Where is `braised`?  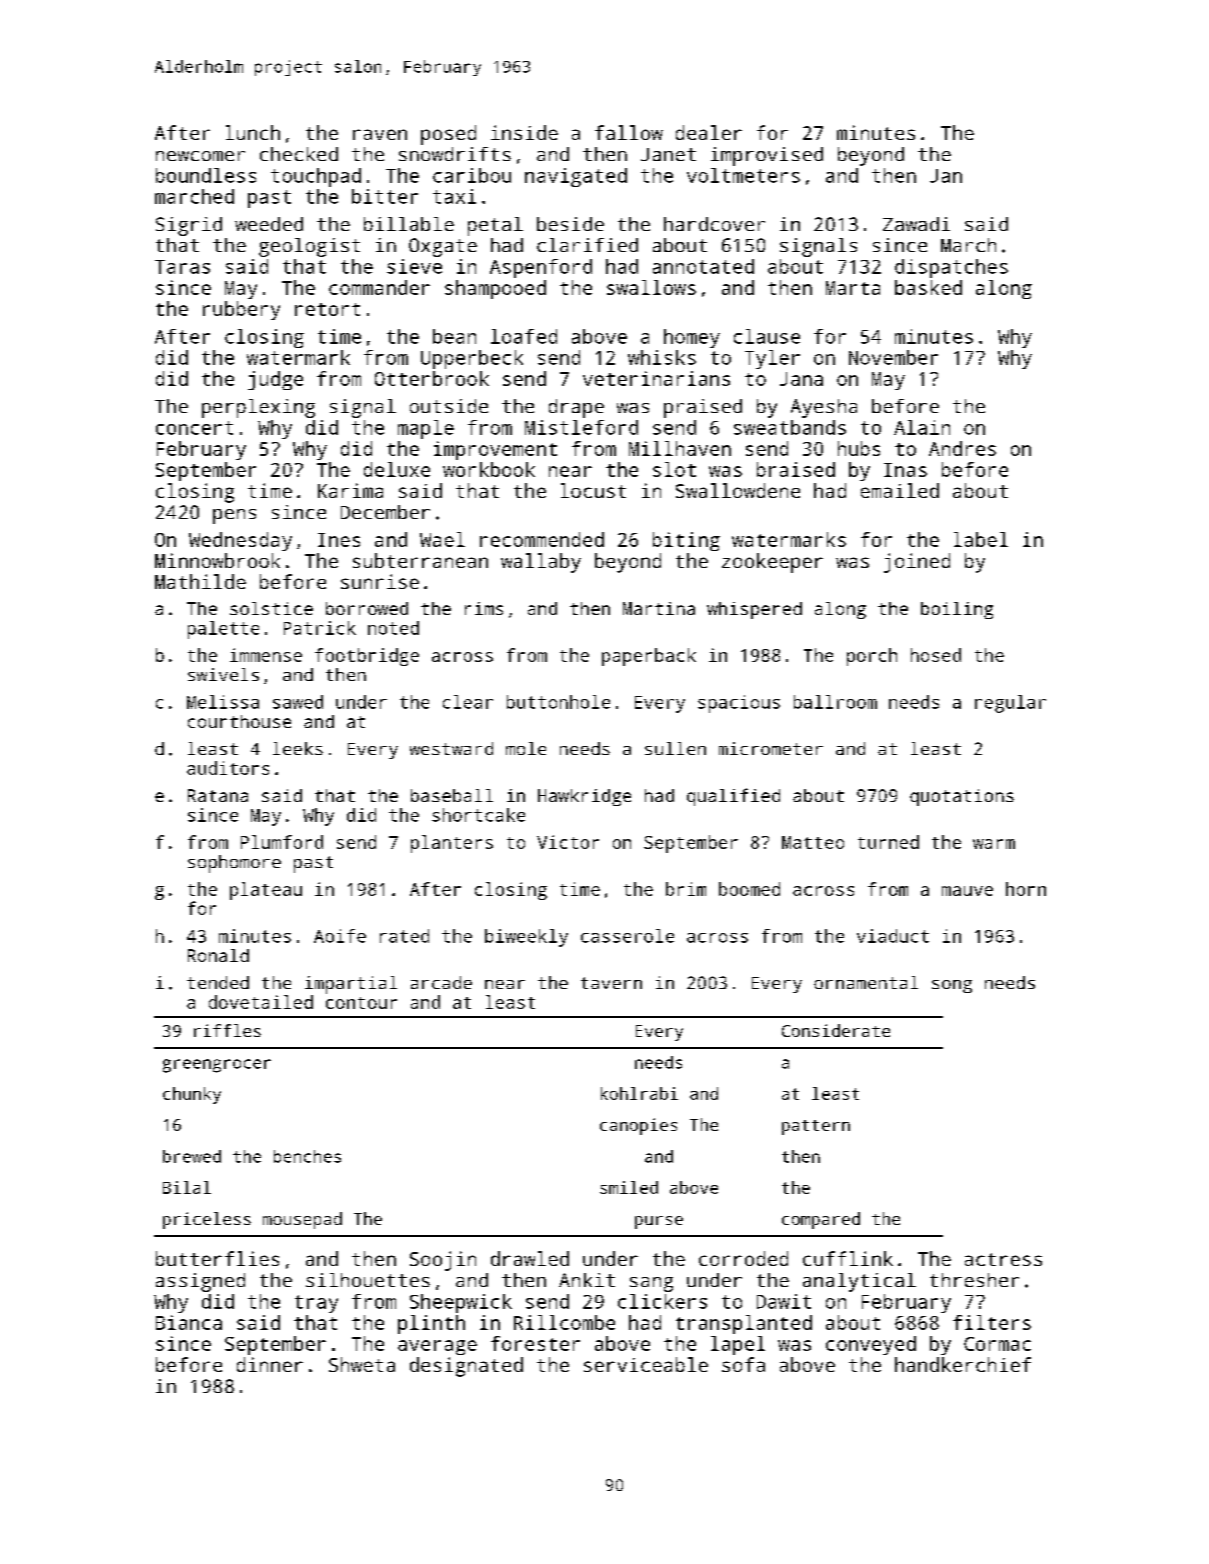 braised is located at coordinates (796, 469).
